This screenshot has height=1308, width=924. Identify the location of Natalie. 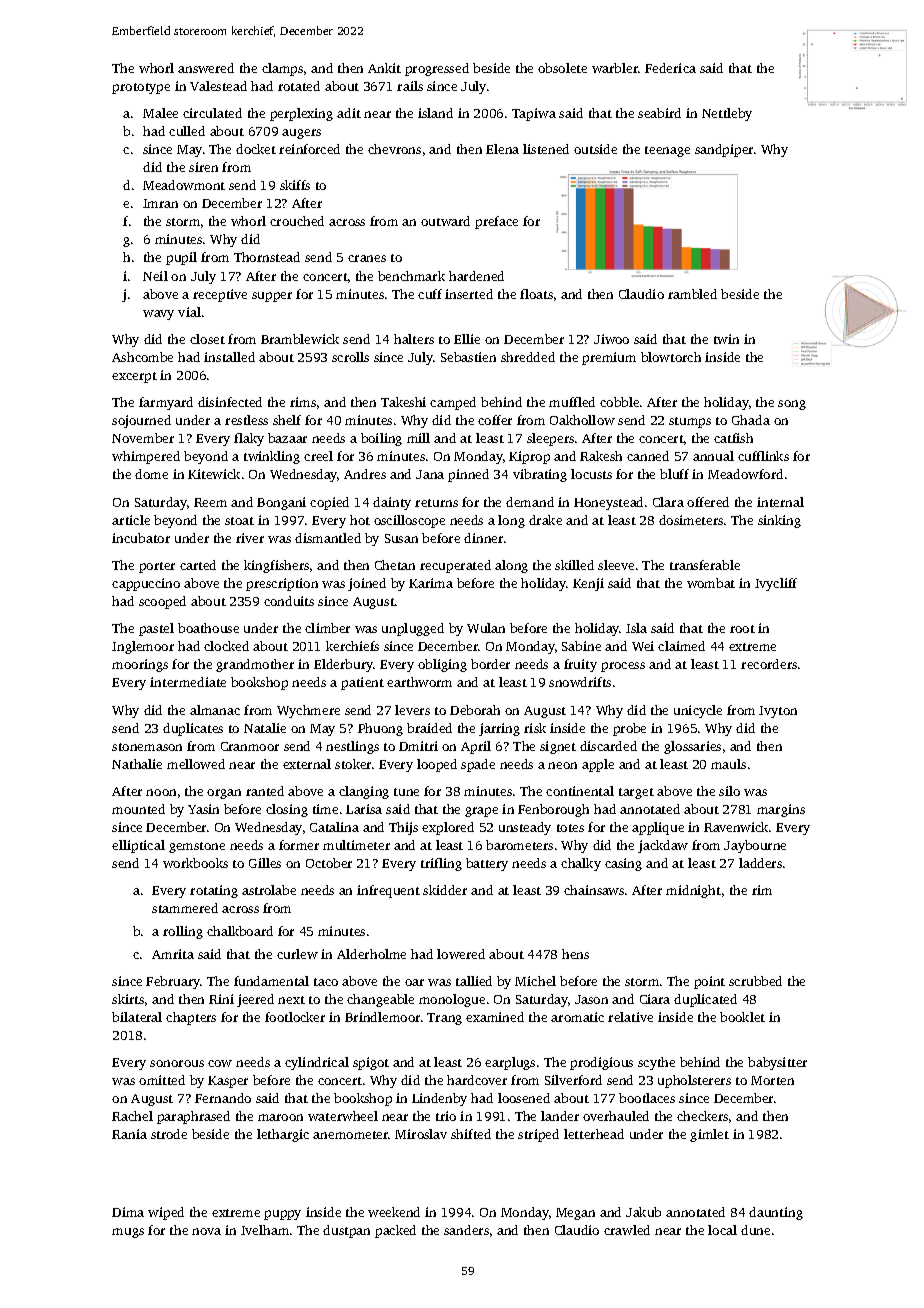
(265, 728).
